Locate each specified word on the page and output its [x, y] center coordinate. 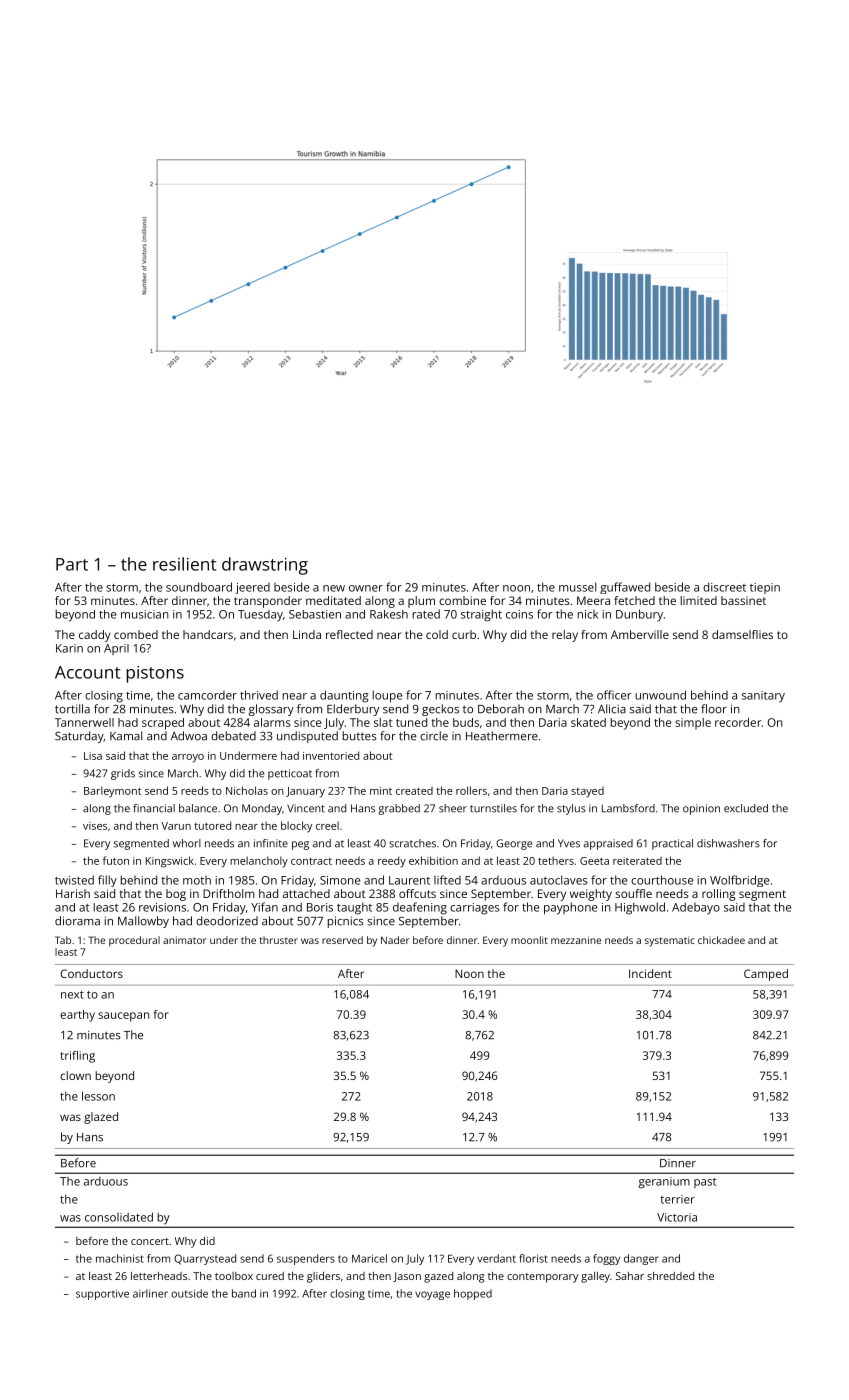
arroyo [188, 758]
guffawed [625, 588]
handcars [208, 634]
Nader [395, 940]
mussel [577, 587]
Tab [63, 940]
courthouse [662, 880]
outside [189, 1293]
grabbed [399, 809]
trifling [77, 1057]
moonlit [529, 940]
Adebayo [696, 908]
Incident [650, 973]
